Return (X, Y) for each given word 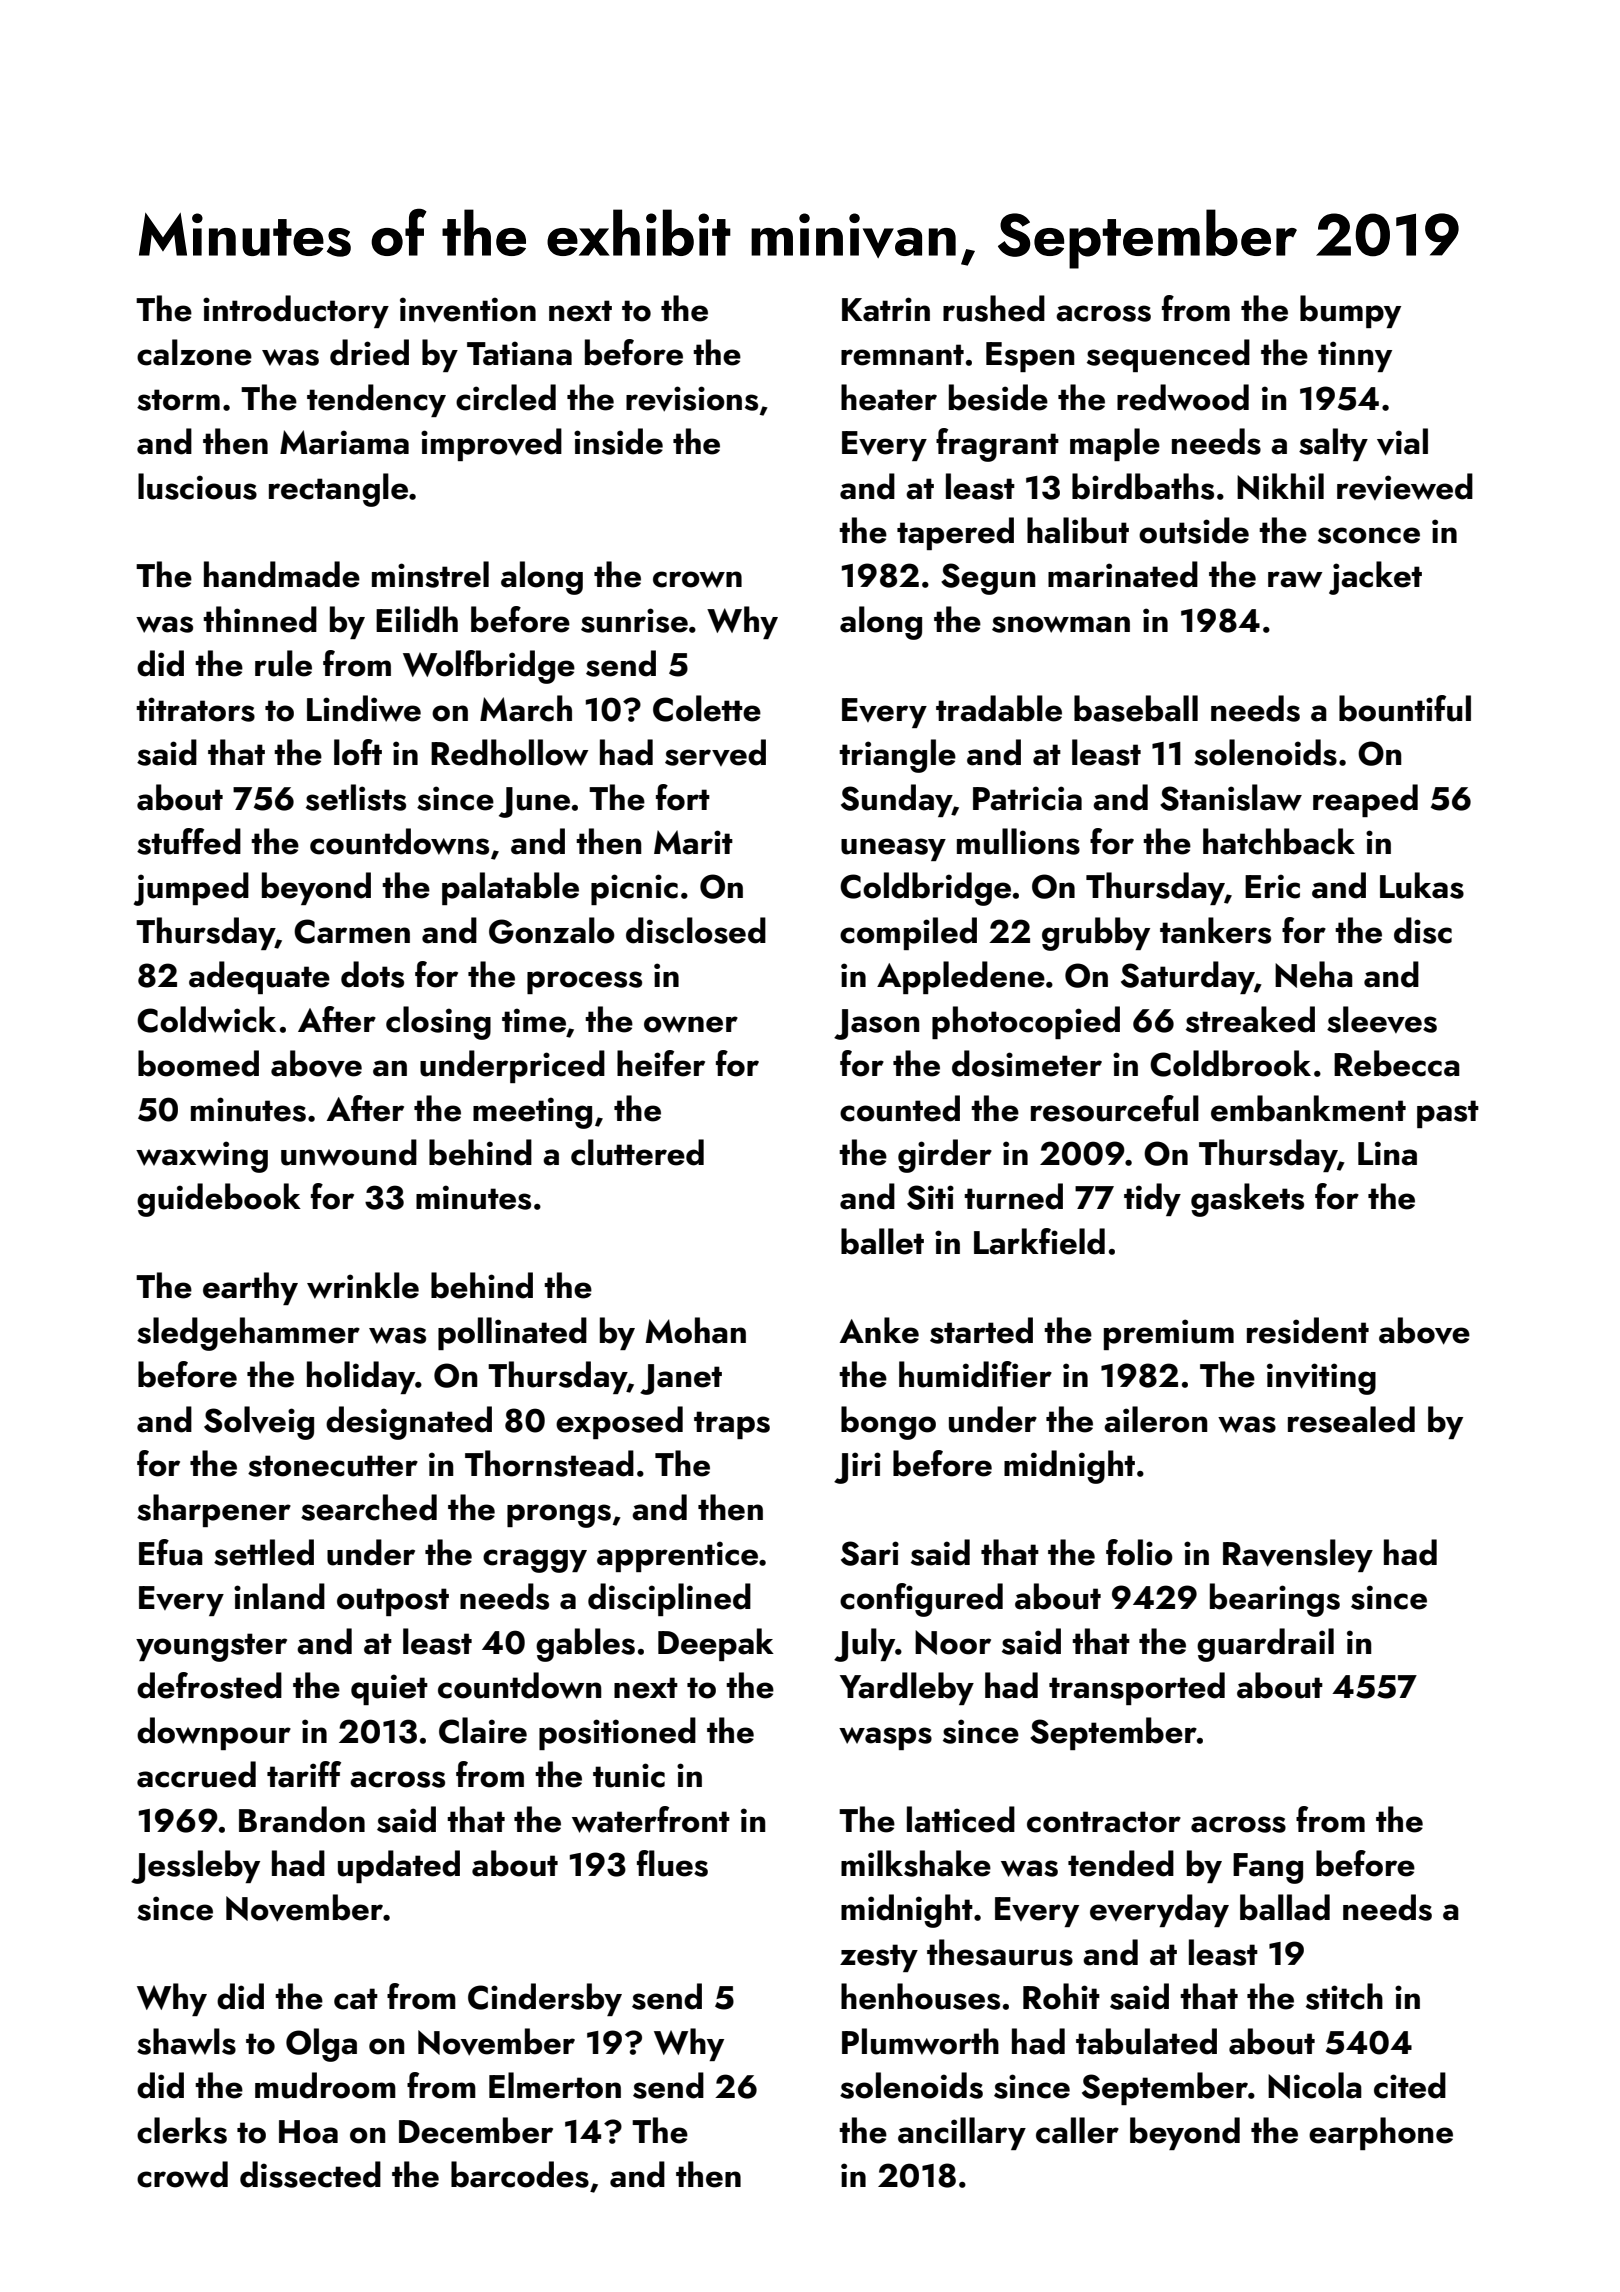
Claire (483, 1730)
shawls (186, 2041)
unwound (349, 1152)
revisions (692, 399)
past (1448, 1114)
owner (691, 1024)
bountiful (1405, 708)
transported (1137, 1688)
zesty (879, 1958)
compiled (908, 933)
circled (506, 397)
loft (358, 752)
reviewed (1405, 486)
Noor (953, 1642)
